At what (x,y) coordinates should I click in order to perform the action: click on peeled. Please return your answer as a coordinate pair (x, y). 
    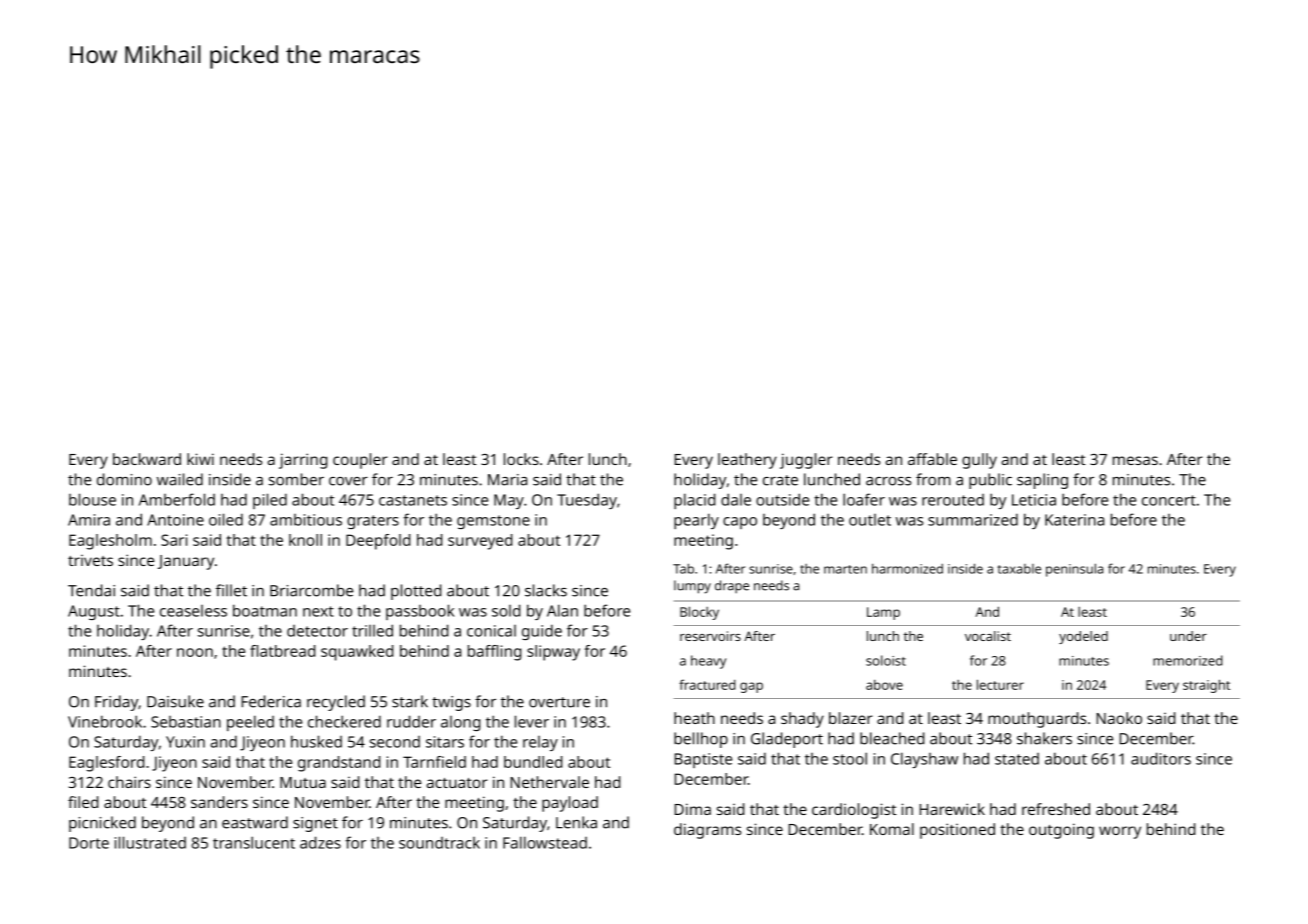
    Looking at the image, I should click on (250, 723).
